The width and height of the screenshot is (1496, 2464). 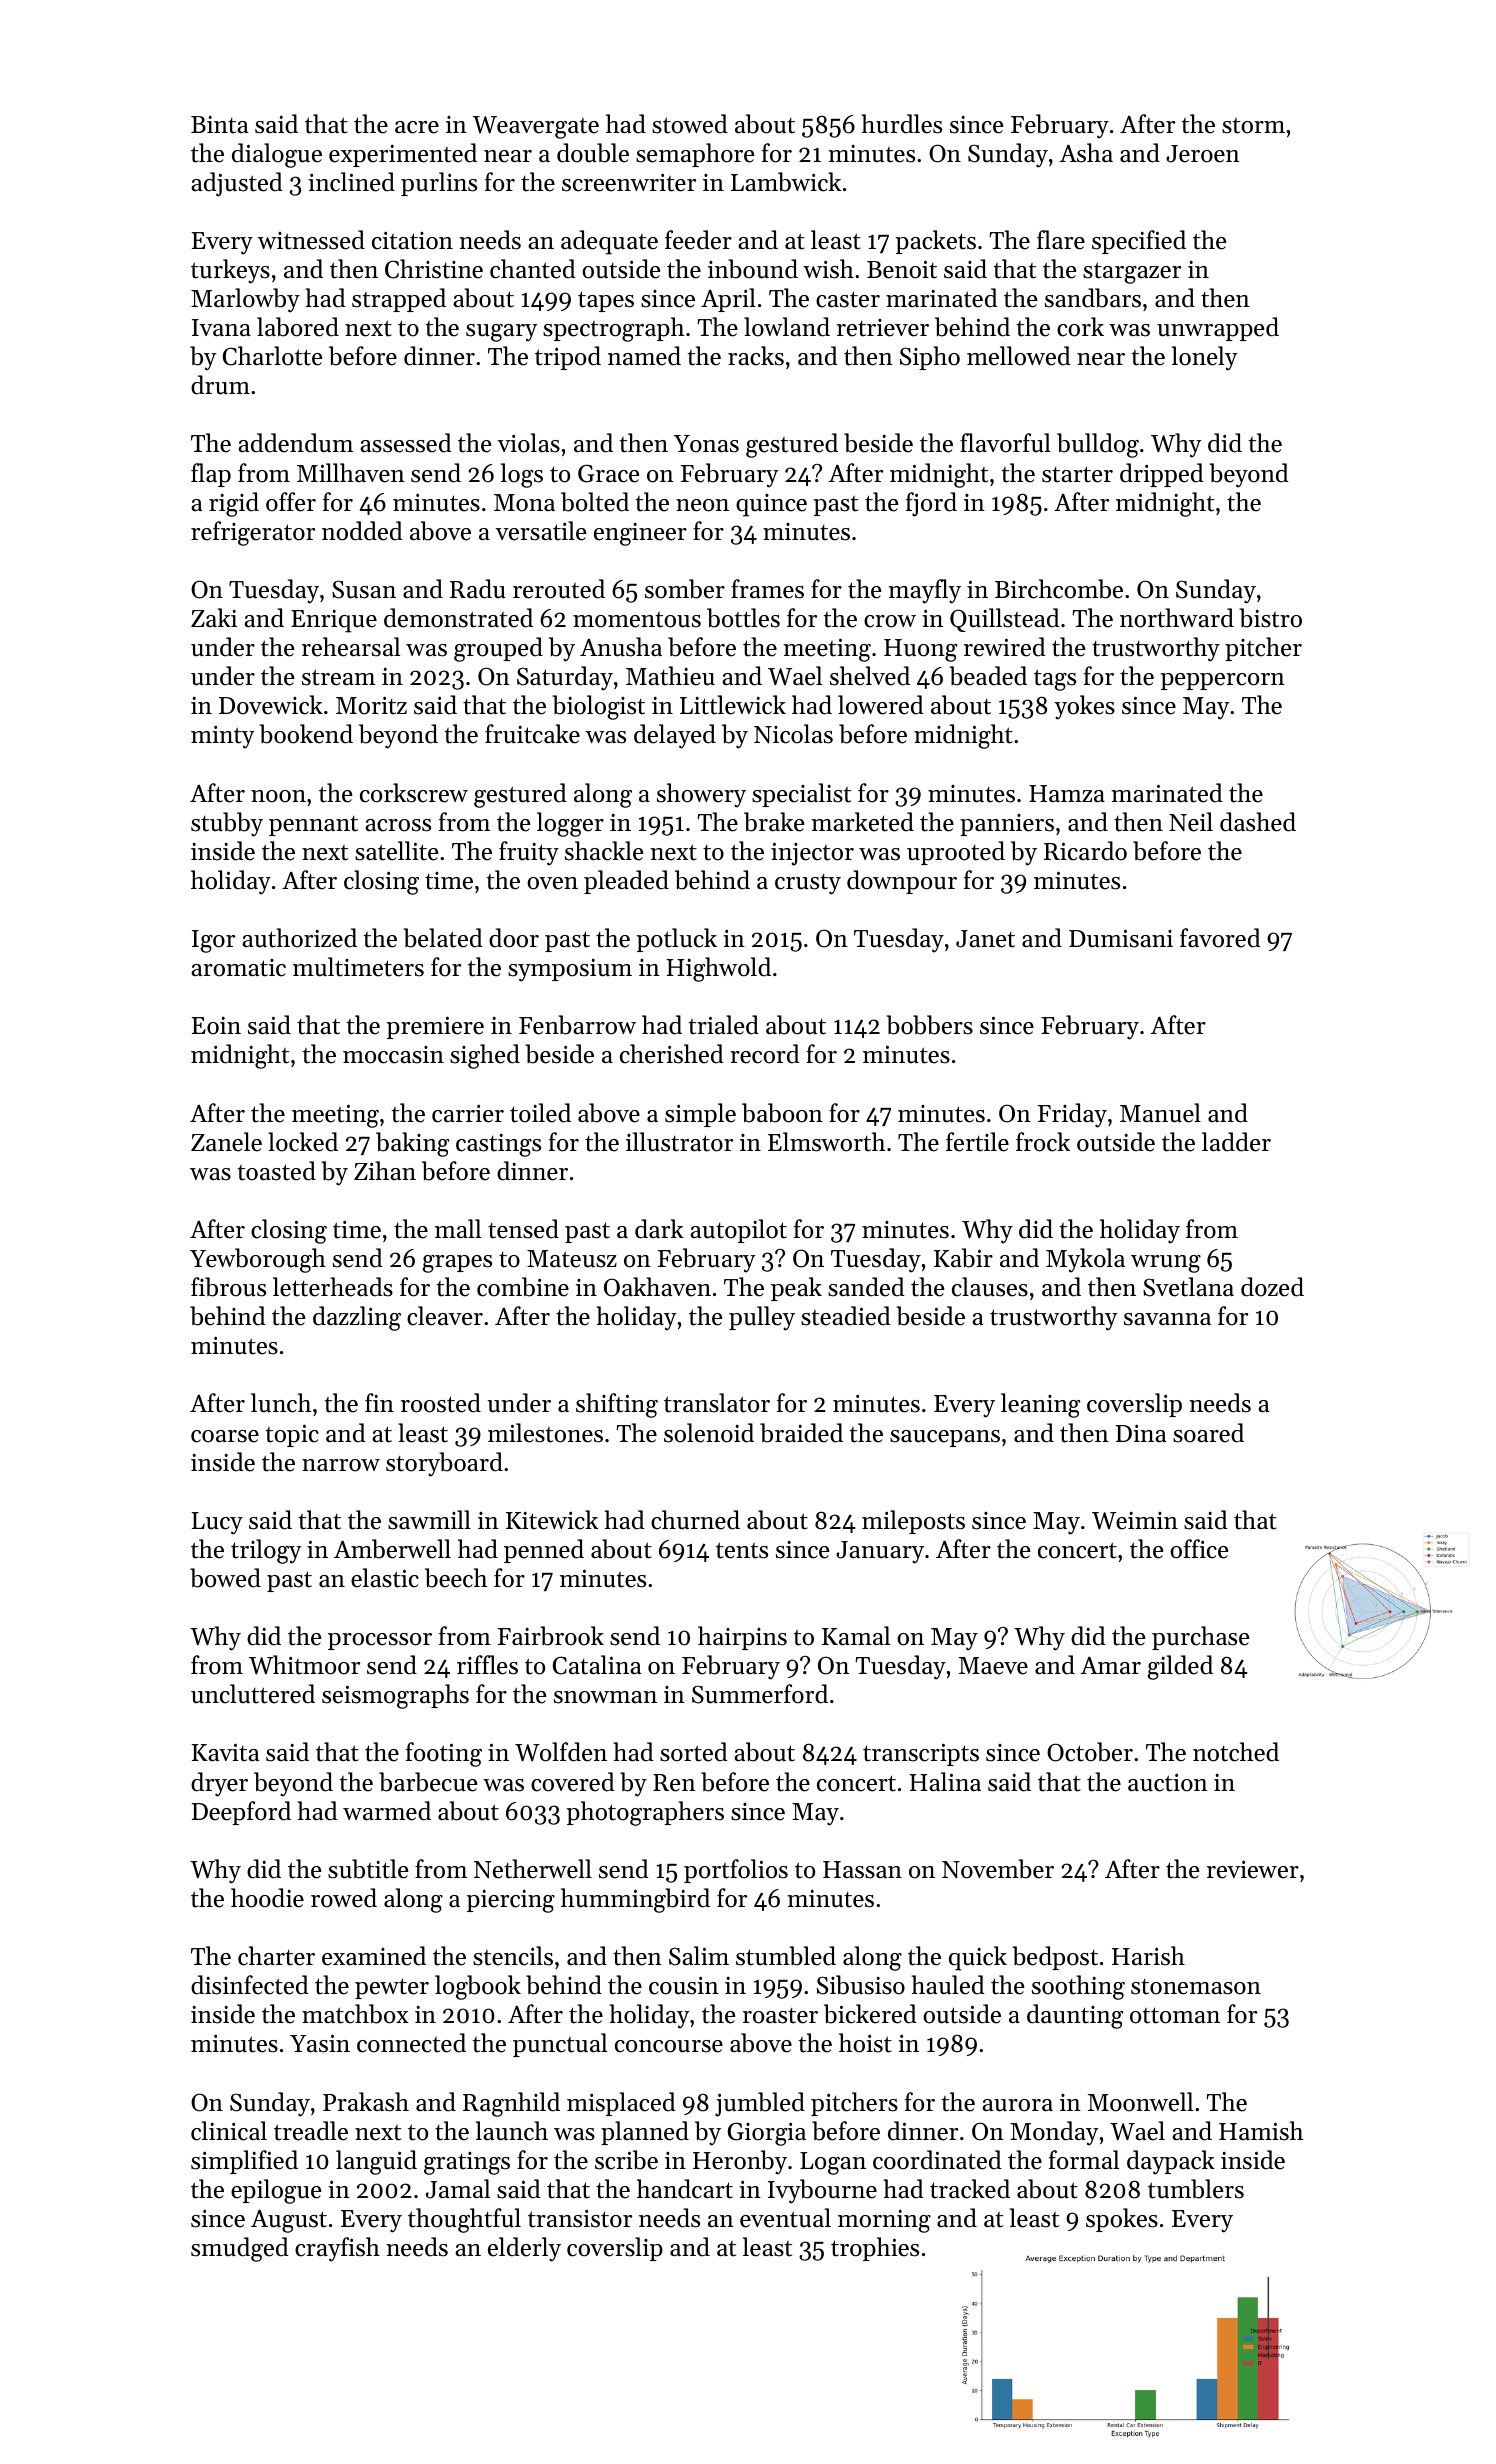 I want to click on pewter, so click(x=392, y=1988).
